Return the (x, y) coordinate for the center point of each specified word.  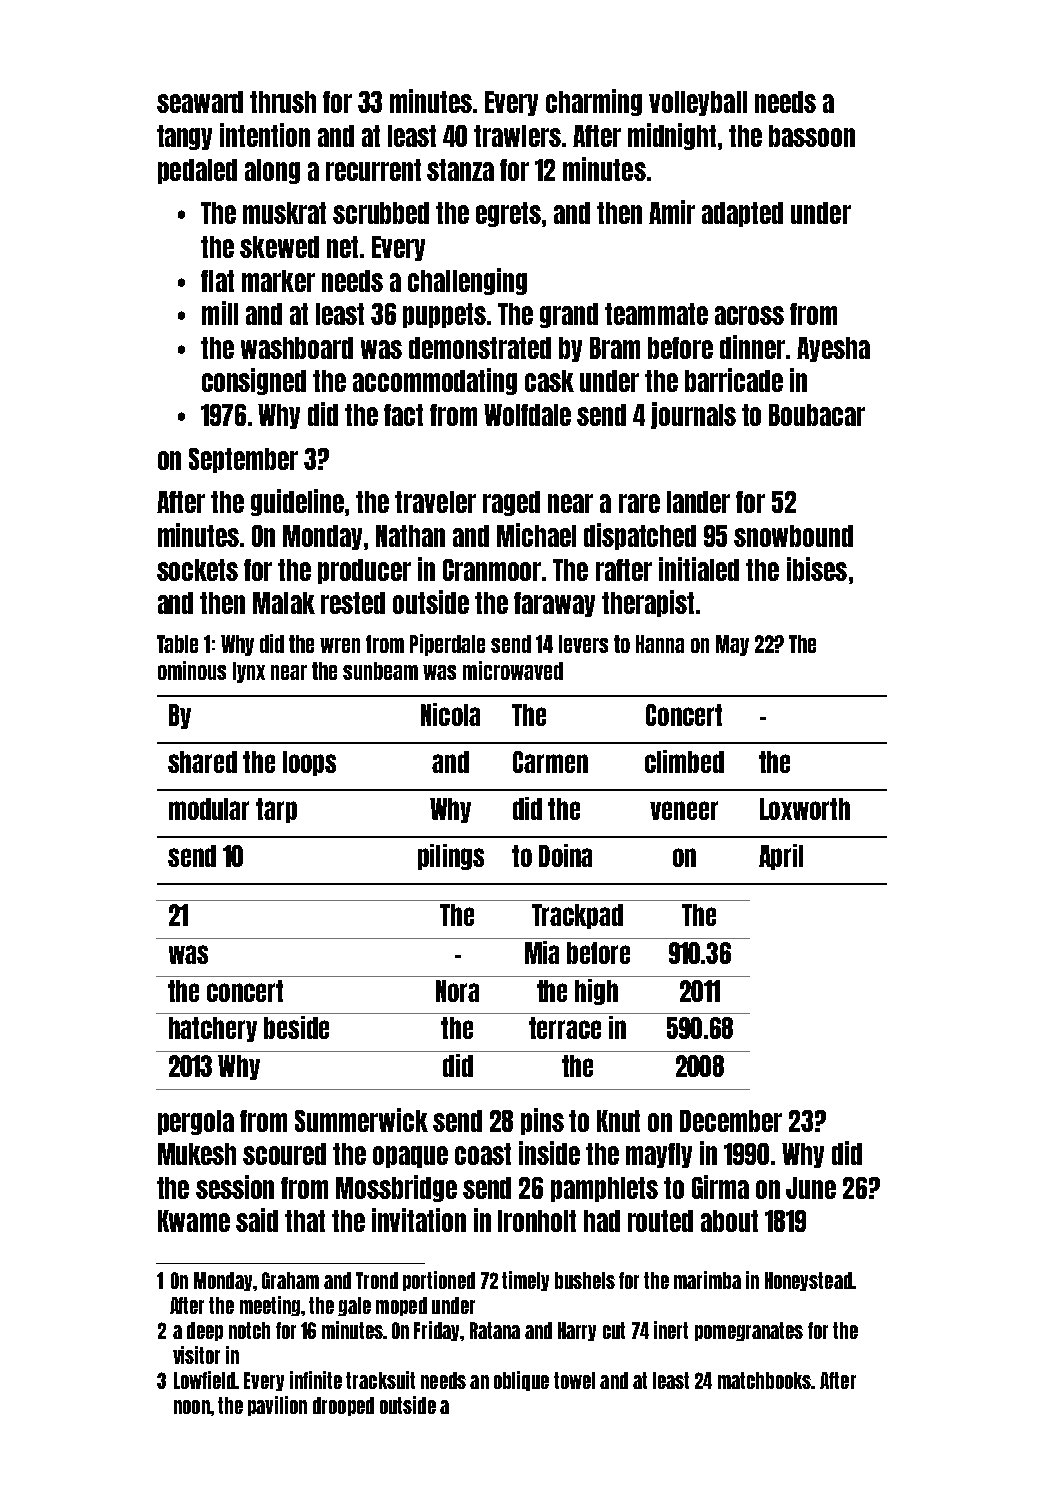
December (731, 1121)
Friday (436, 1331)
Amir (672, 212)
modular (209, 809)
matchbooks (765, 1380)
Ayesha (833, 349)
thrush (283, 102)
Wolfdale (527, 415)
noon (192, 1407)
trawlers (517, 136)
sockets (197, 570)
